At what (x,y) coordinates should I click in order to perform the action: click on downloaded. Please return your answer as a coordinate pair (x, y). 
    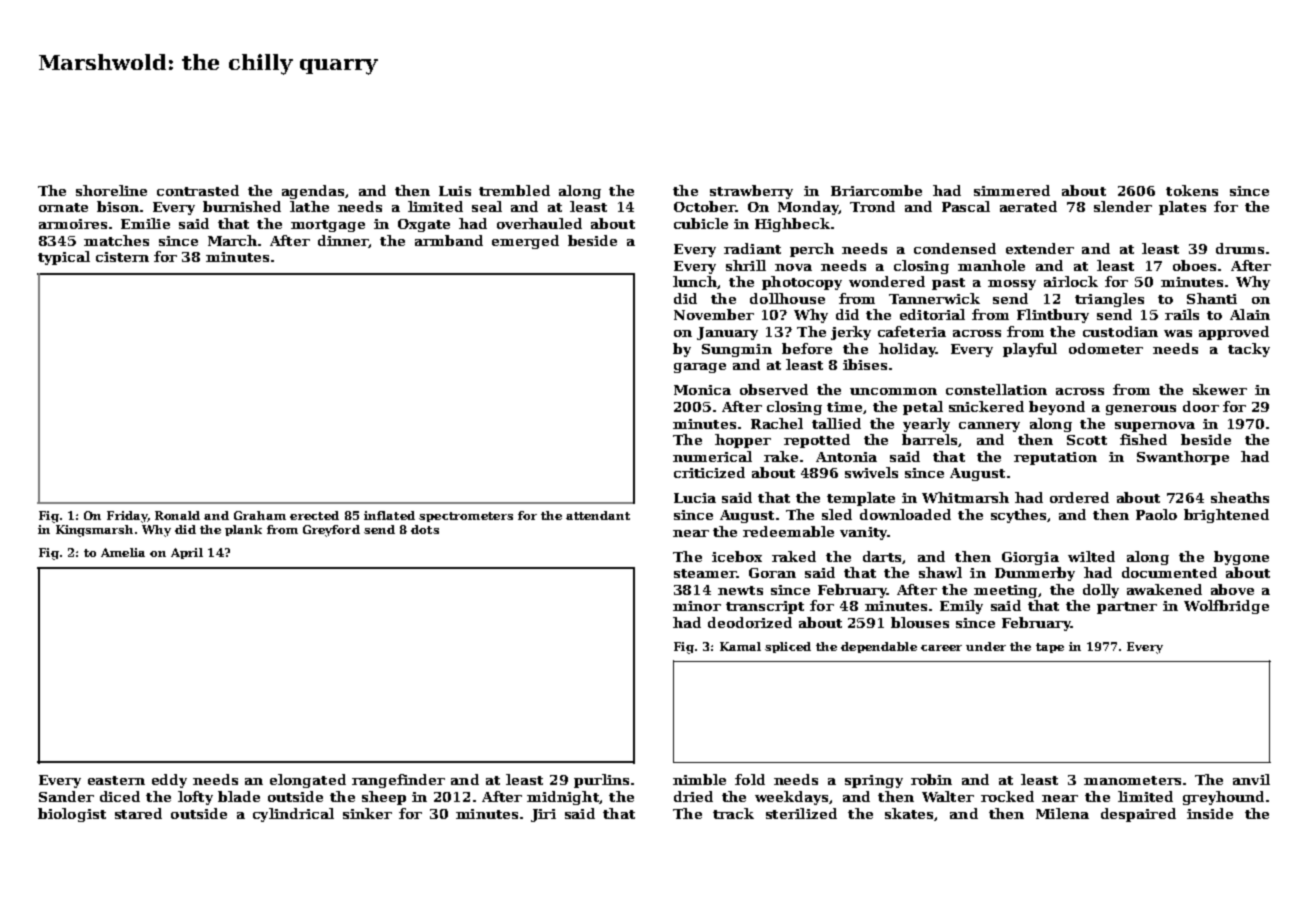
    Looking at the image, I should click on (905, 514).
